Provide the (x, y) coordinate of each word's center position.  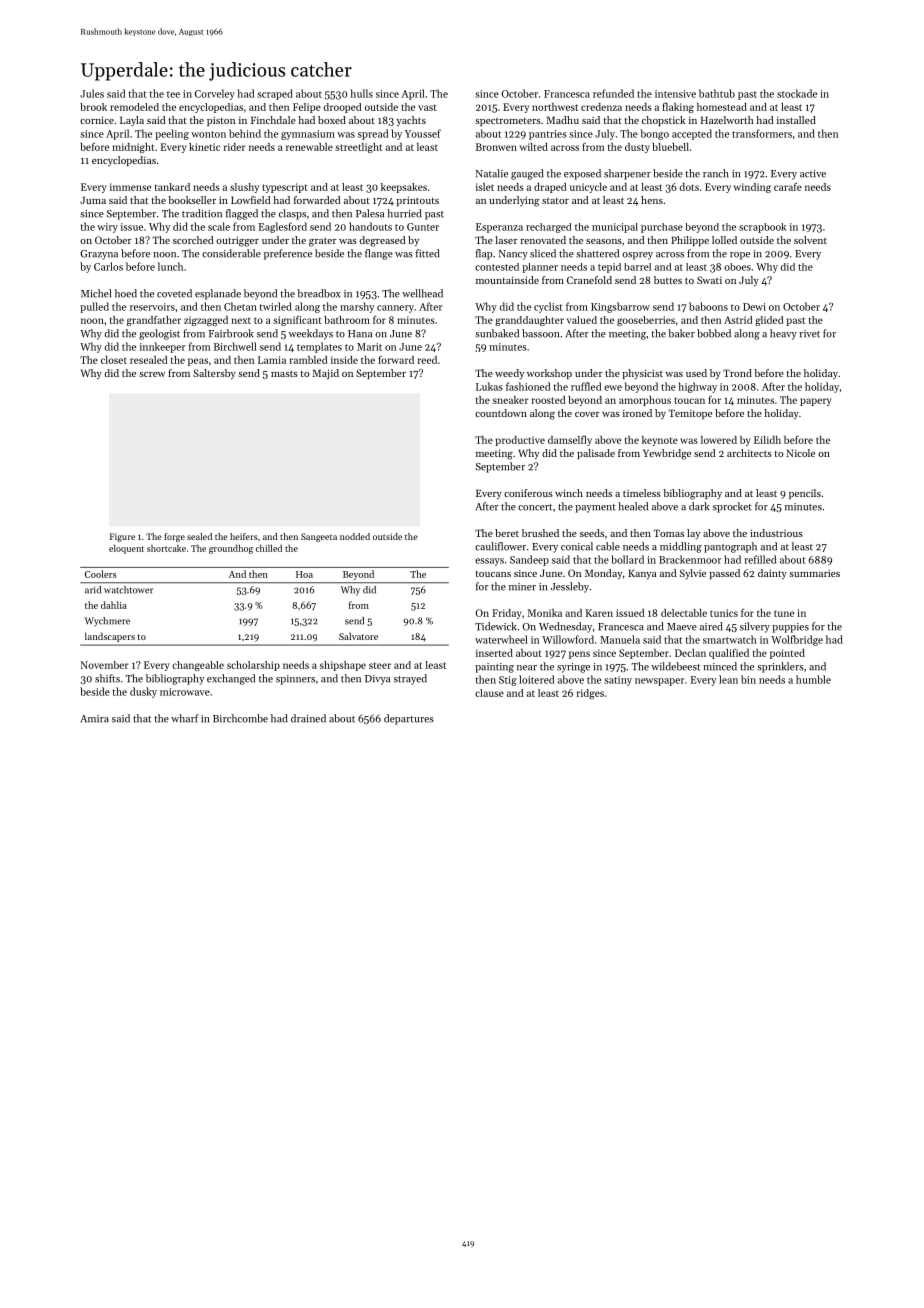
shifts (107, 678)
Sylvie (693, 574)
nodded (355, 536)
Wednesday (565, 627)
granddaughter (529, 321)
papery (816, 402)
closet (114, 360)
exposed (582, 174)
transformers (762, 133)
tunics (724, 613)
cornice (97, 120)
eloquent (126, 549)
